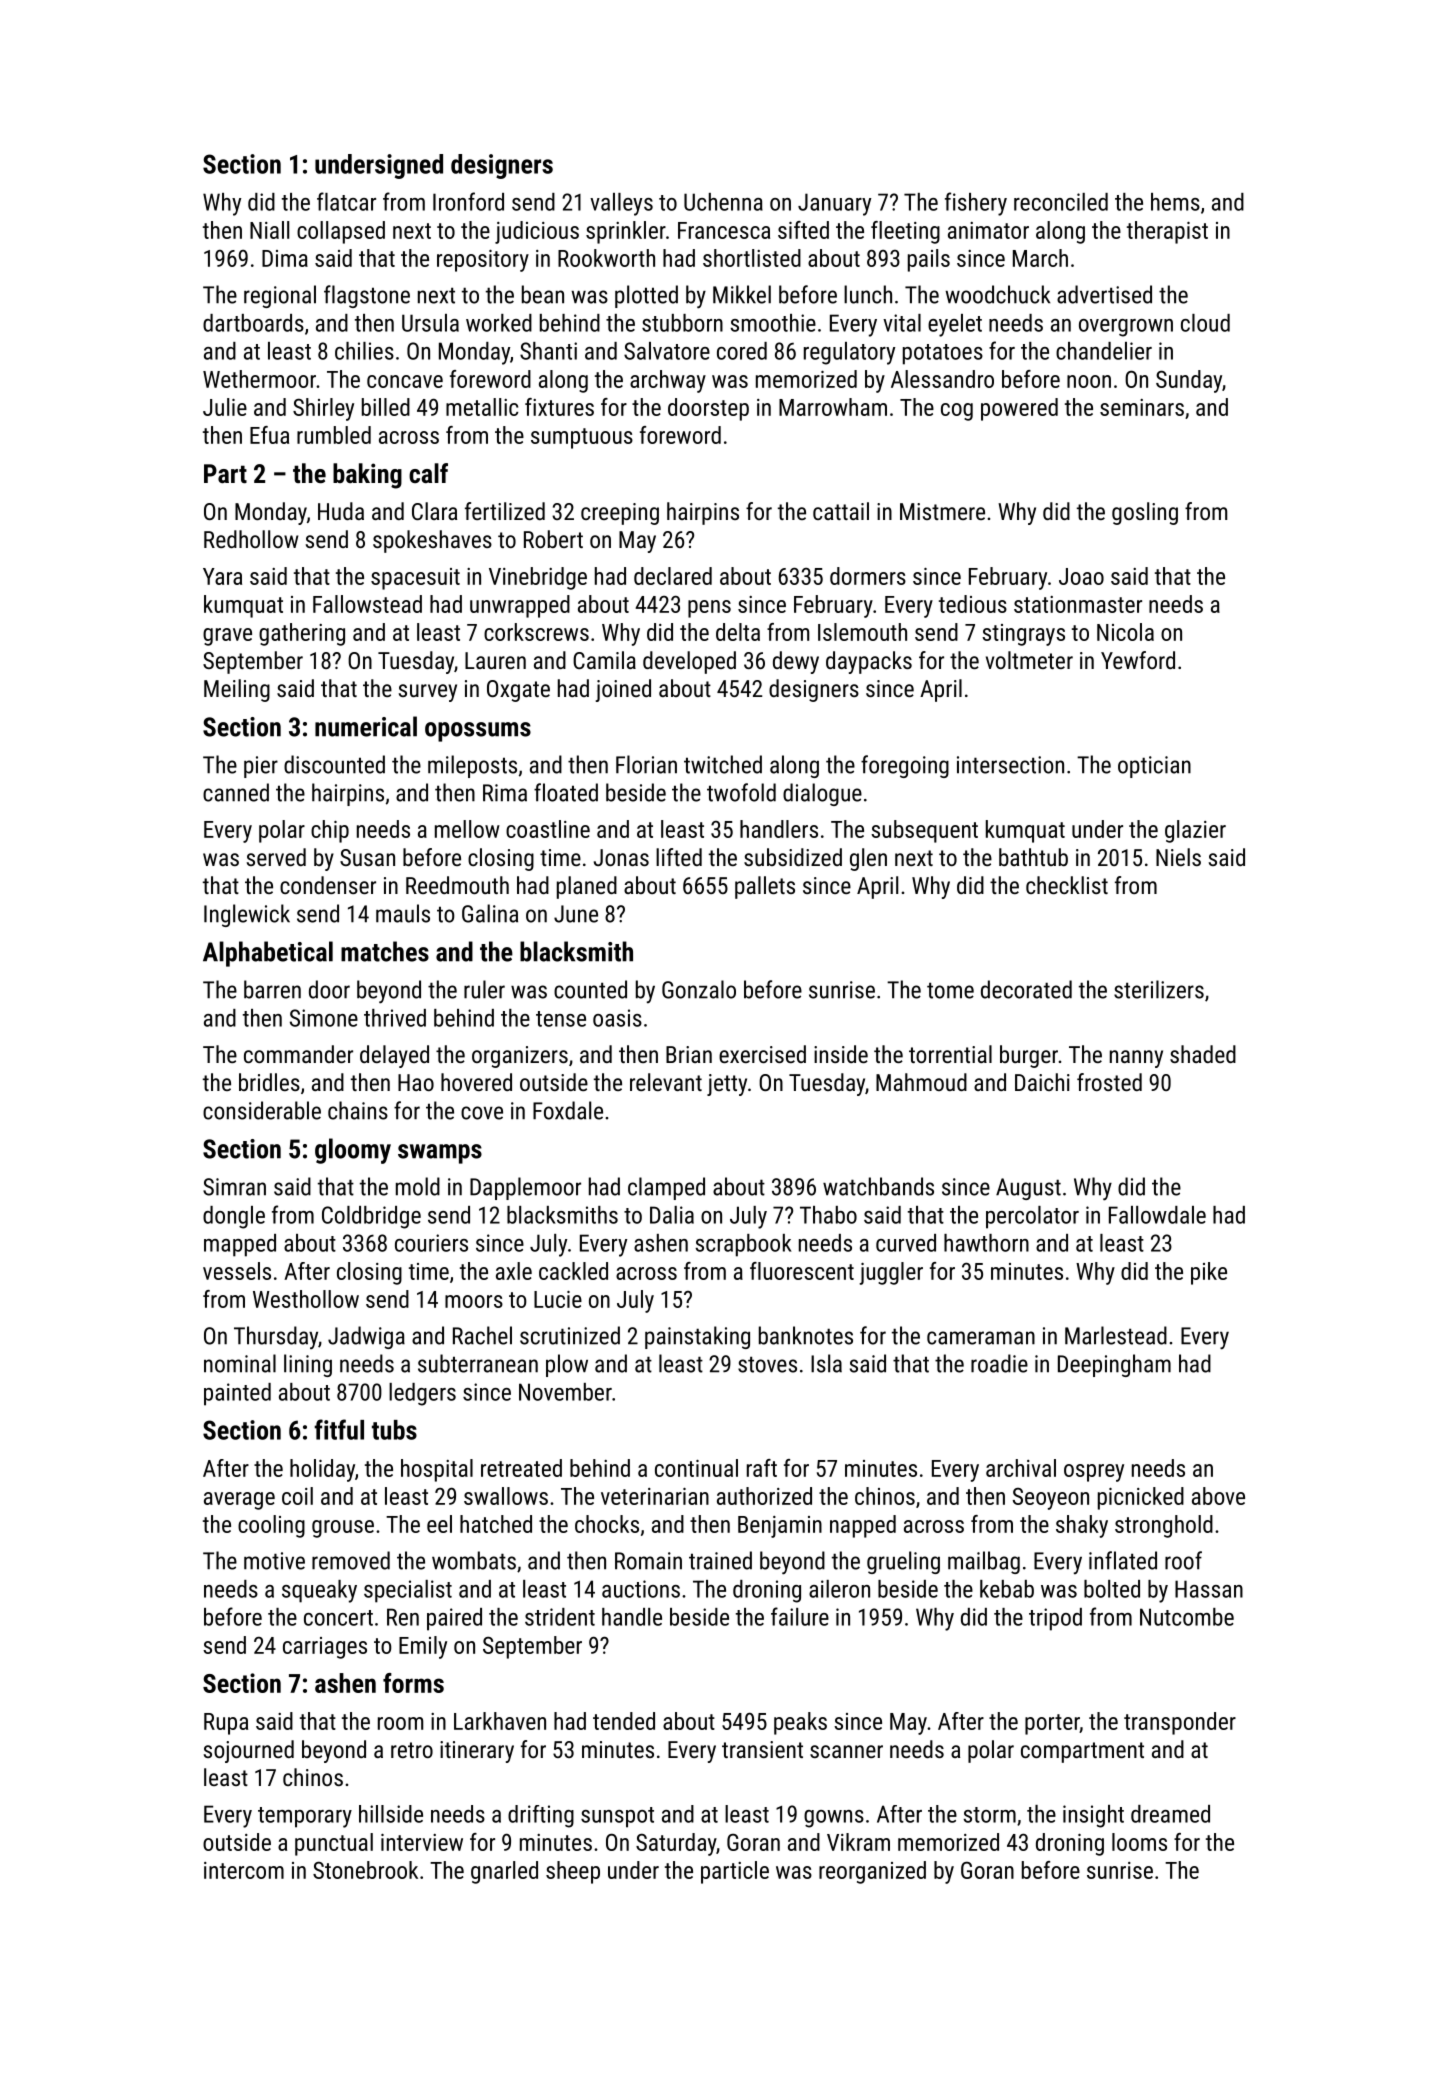  What do you see at coordinates (1139, 1842) in the screenshot?
I see `looms` at bounding box center [1139, 1842].
